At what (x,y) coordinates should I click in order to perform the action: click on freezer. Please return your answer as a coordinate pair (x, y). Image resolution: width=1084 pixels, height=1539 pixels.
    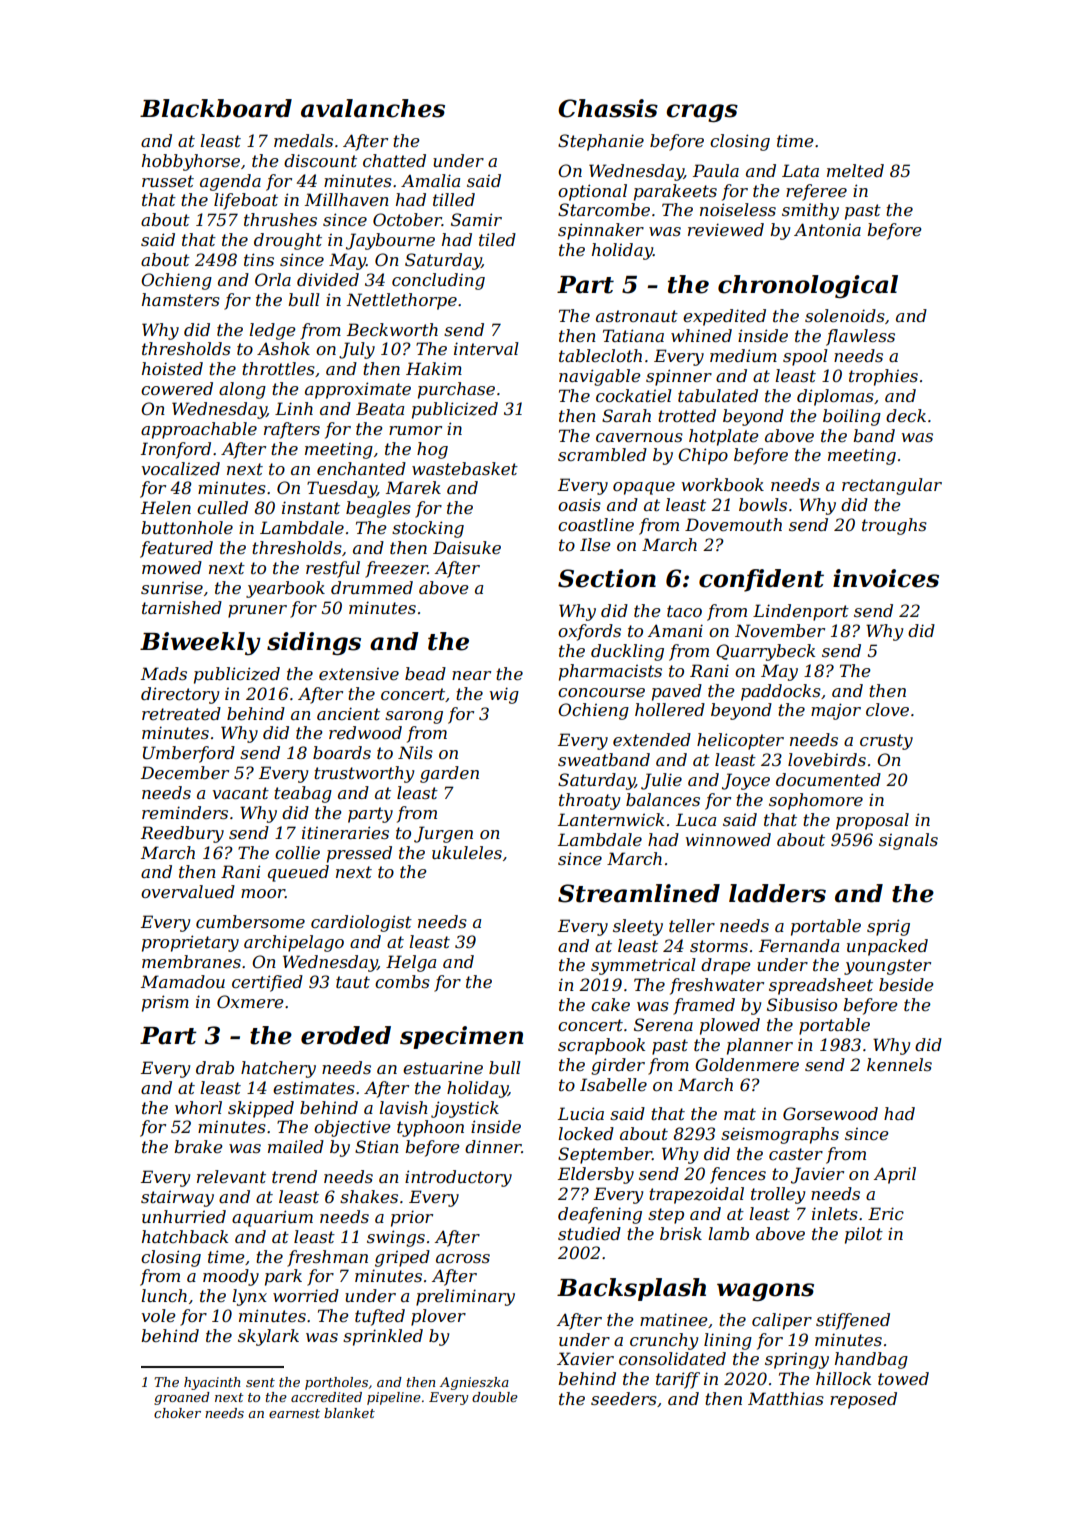
    Looking at the image, I should click on (396, 569).
